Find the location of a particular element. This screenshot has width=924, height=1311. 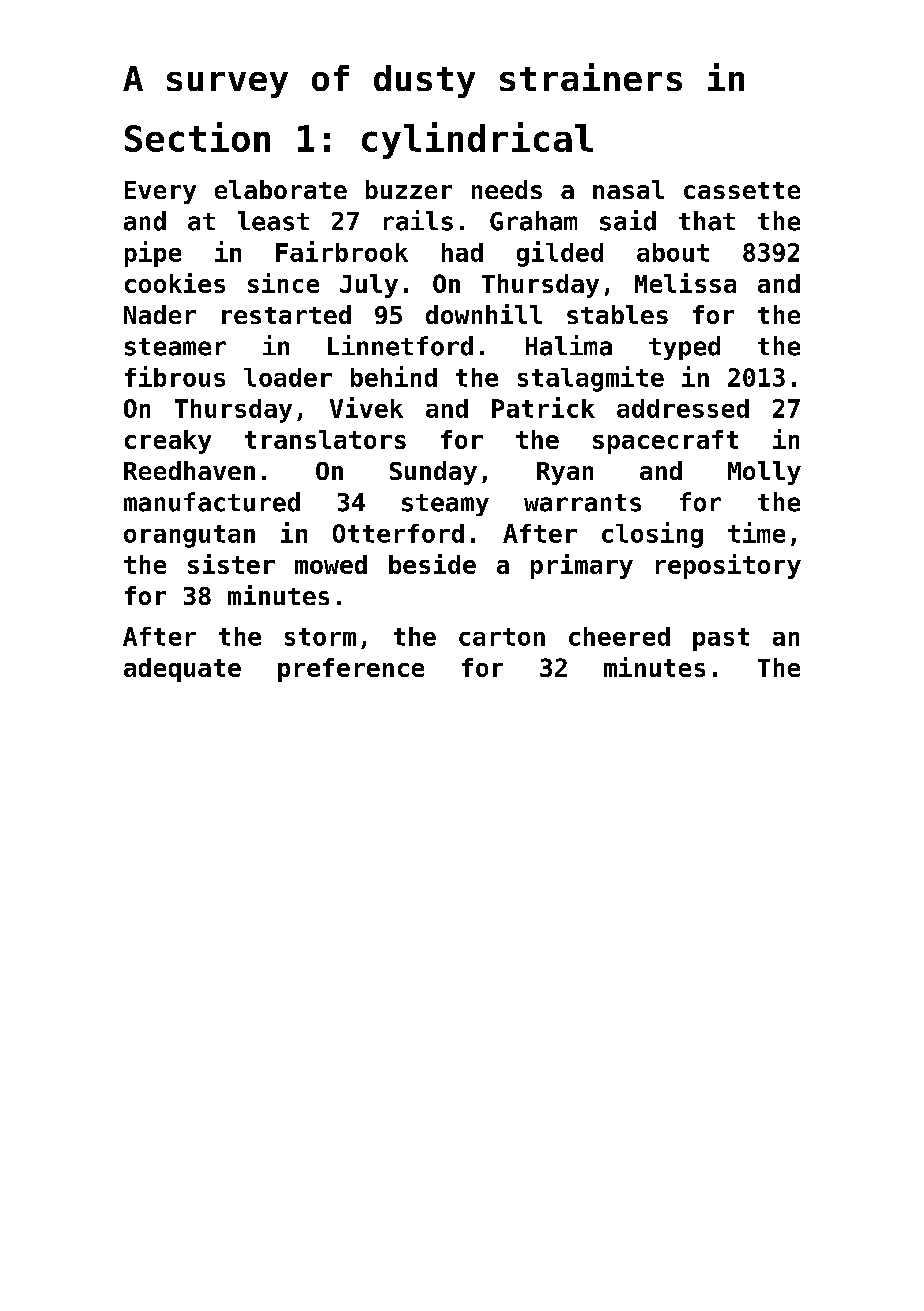

sister is located at coordinates (231, 564).
